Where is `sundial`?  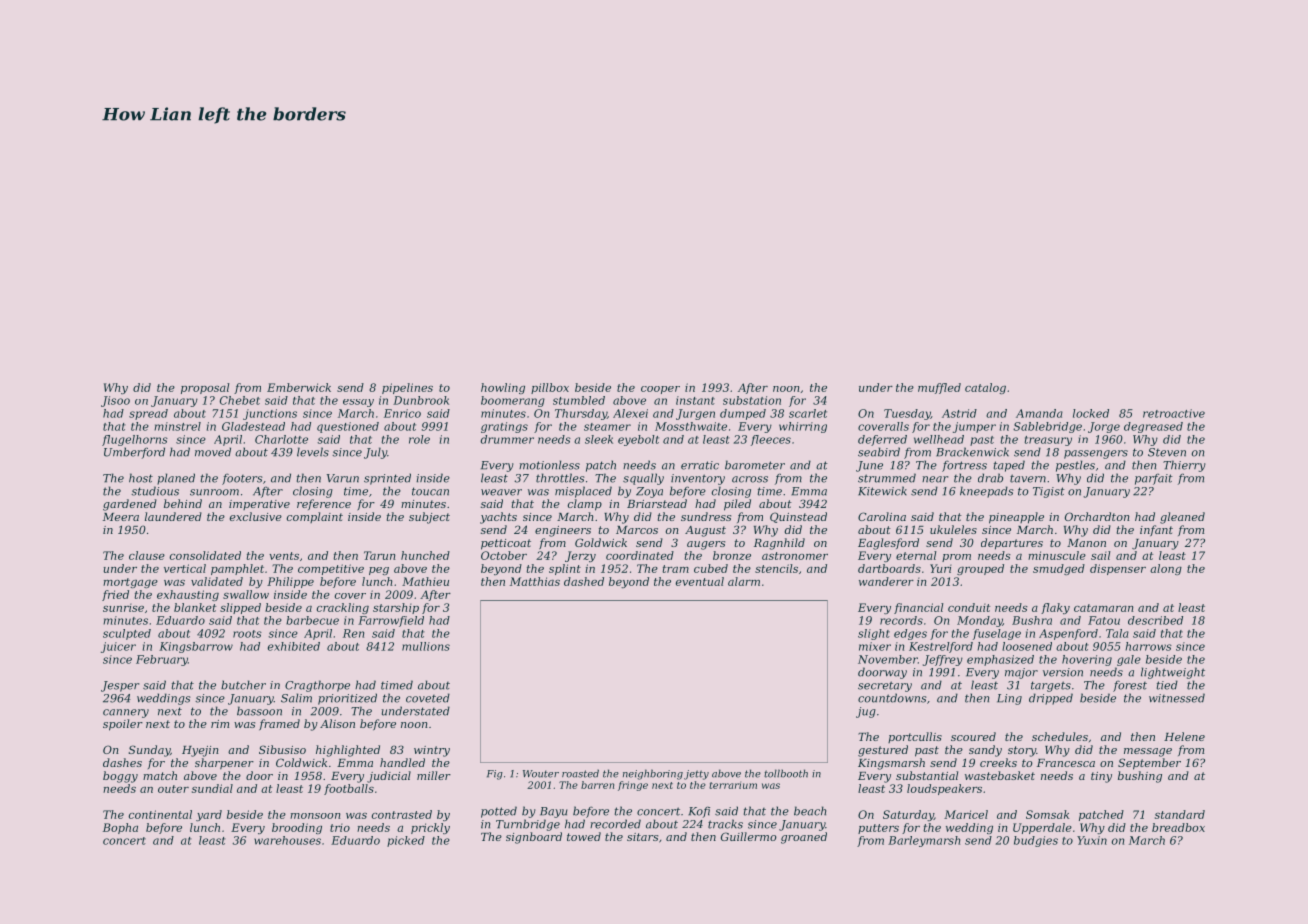
sundial is located at coordinates (212, 788).
